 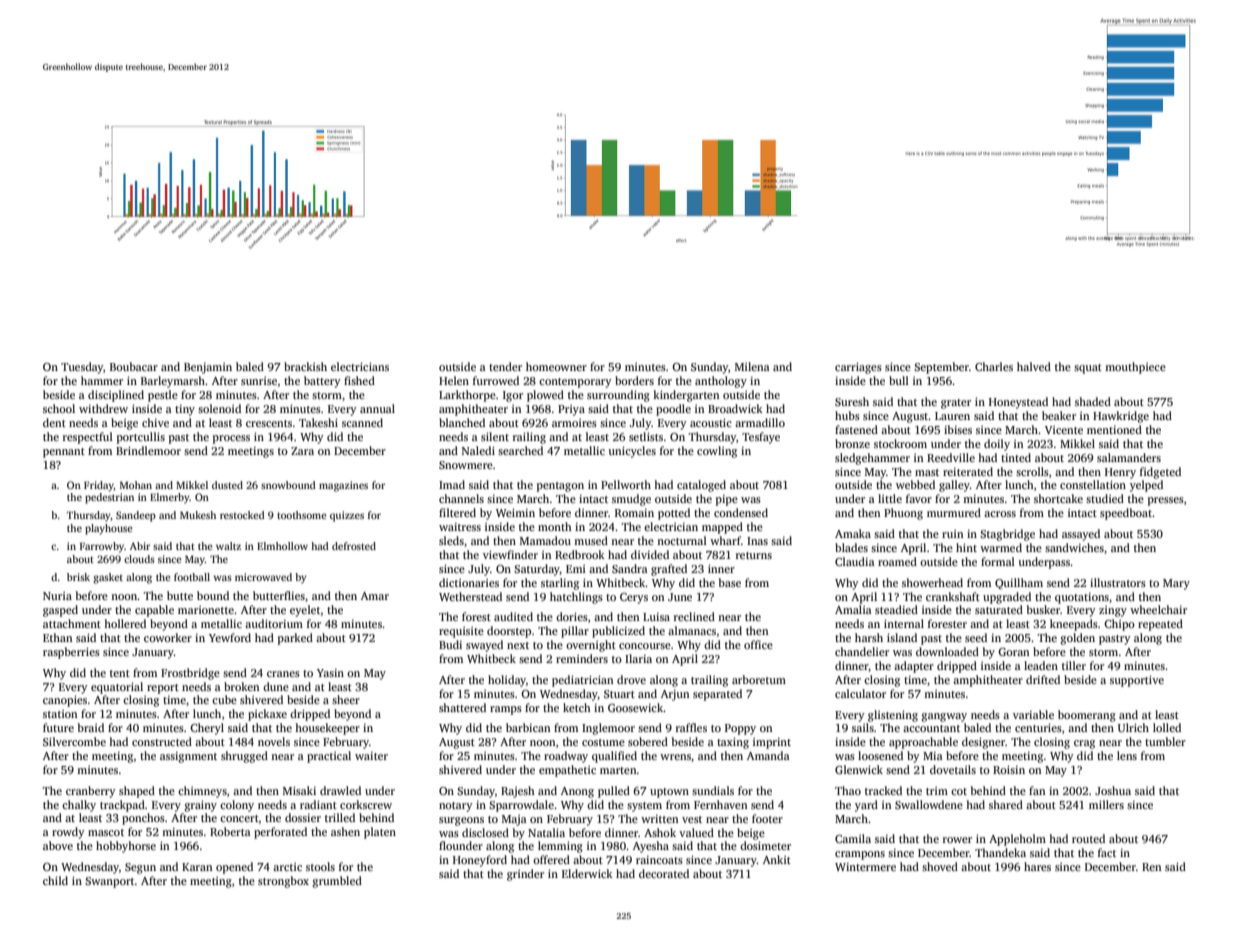 What do you see at coordinates (618, 396) in the page?
I see `surrounding` at bounding box center [618, 396].
